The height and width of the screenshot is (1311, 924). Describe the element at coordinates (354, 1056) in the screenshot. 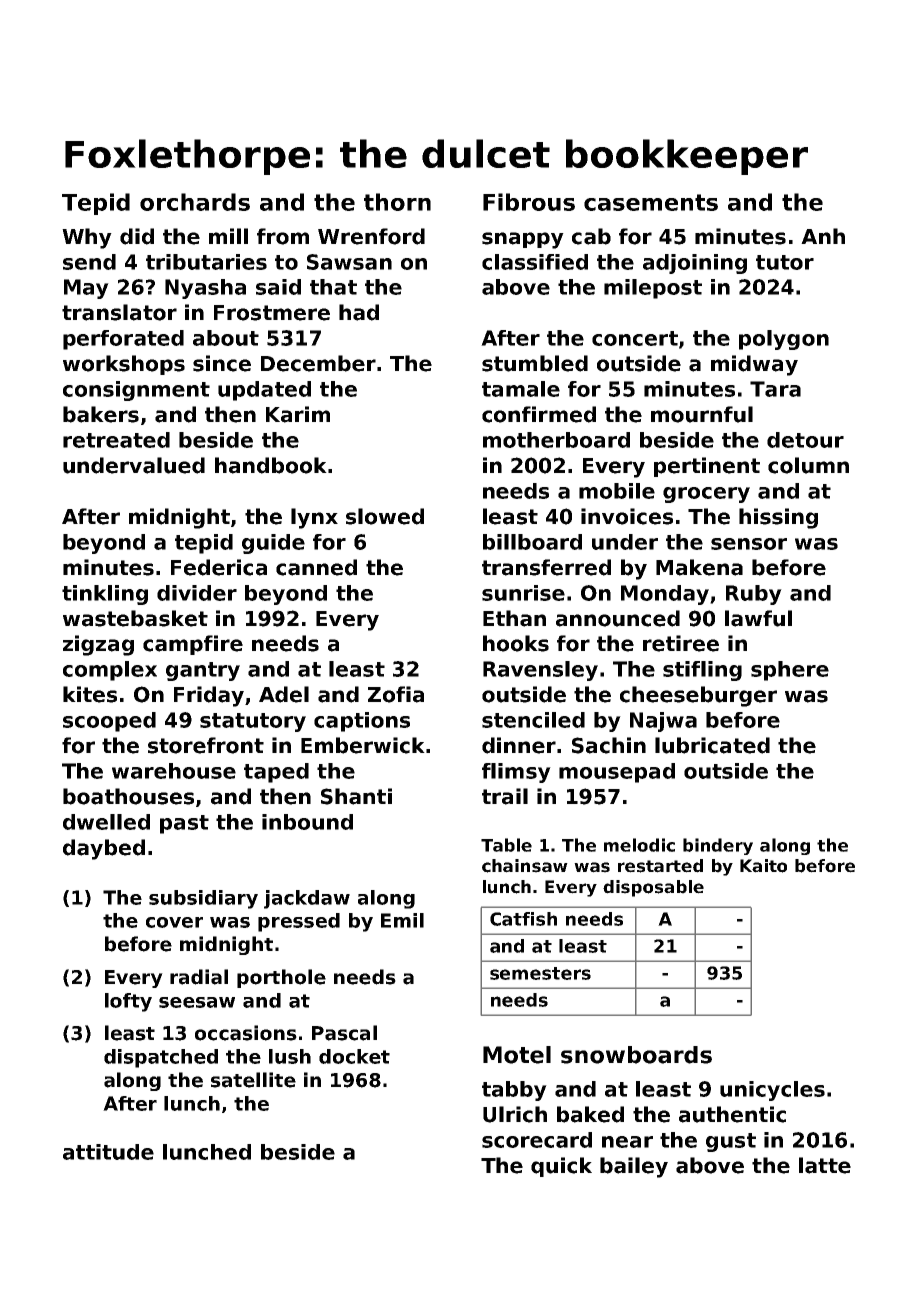

I see `docket` at that location.
